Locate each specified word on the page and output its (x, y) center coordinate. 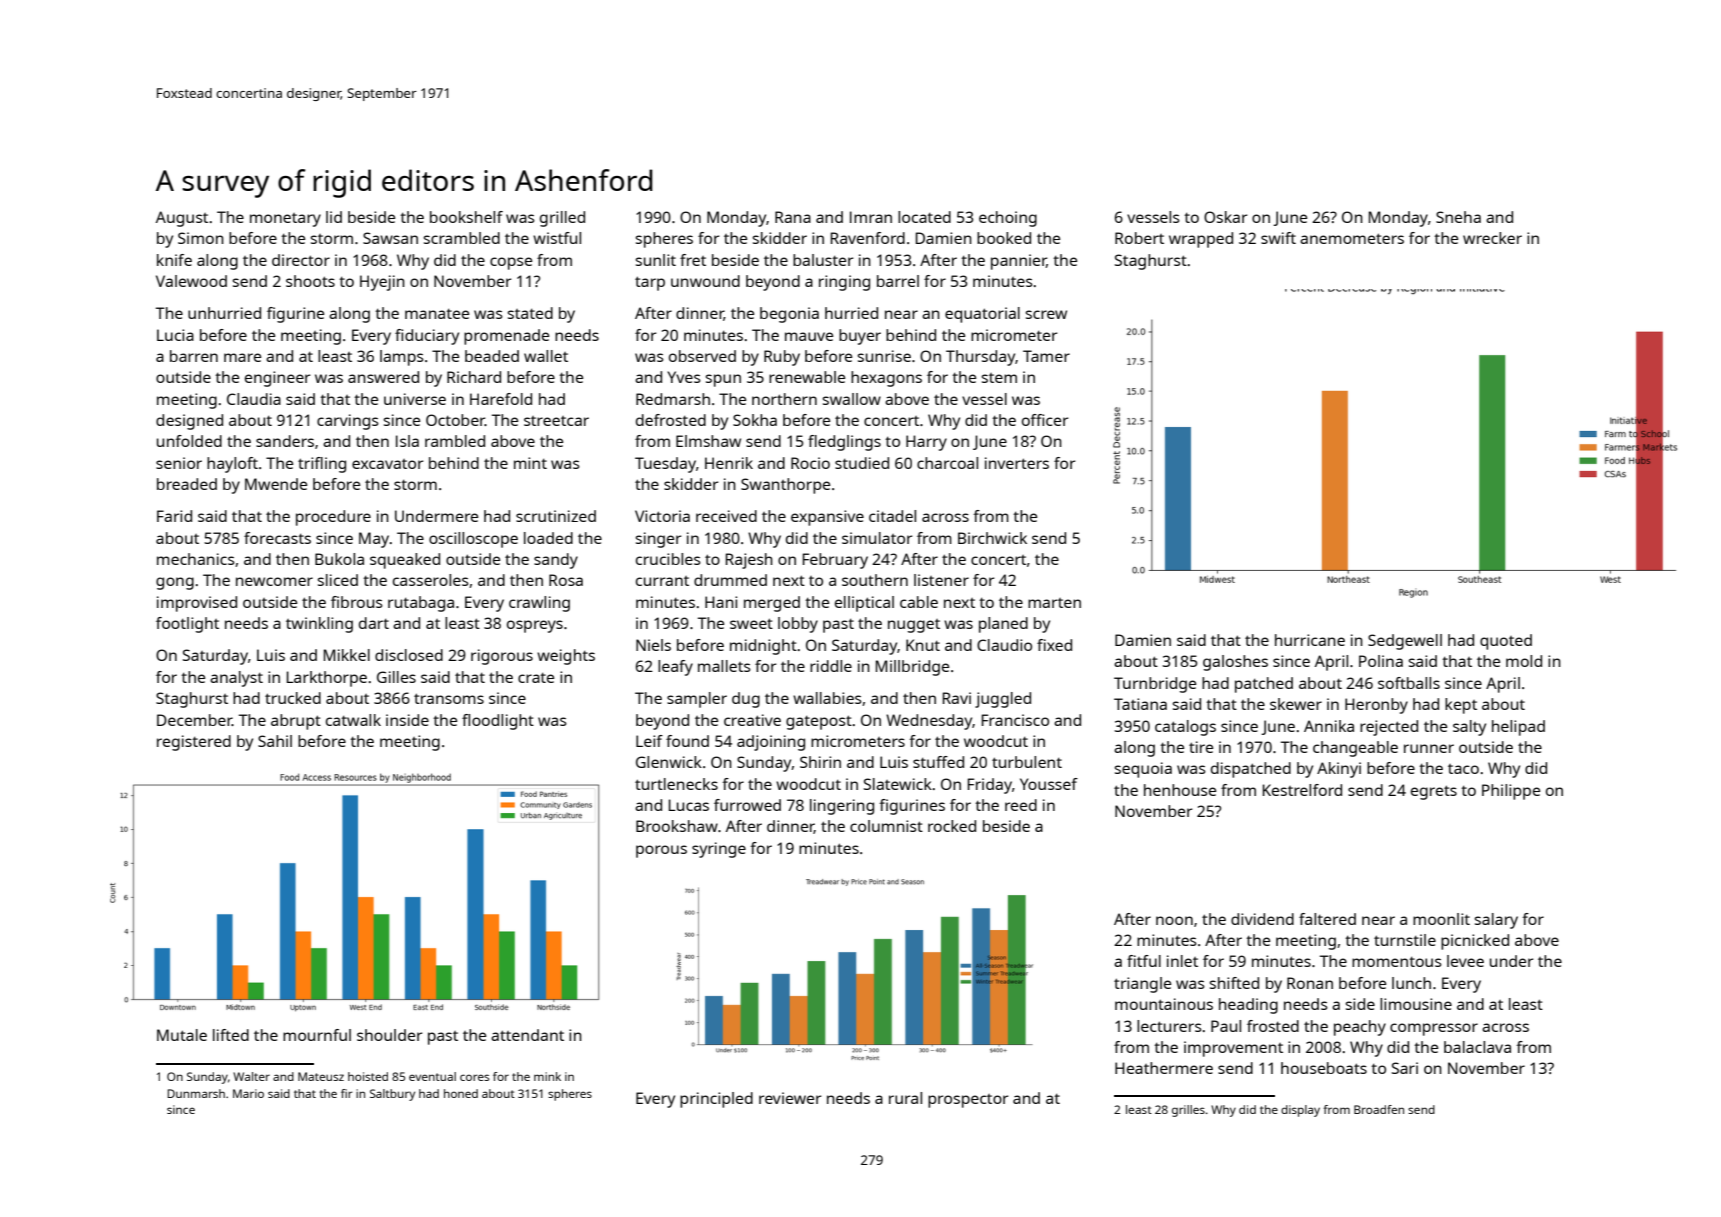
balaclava (1477, 1047)
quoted (1506, 642)
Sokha (755, 420)
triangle (1142, 985)
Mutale (182, 1035)
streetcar (556, 421)
